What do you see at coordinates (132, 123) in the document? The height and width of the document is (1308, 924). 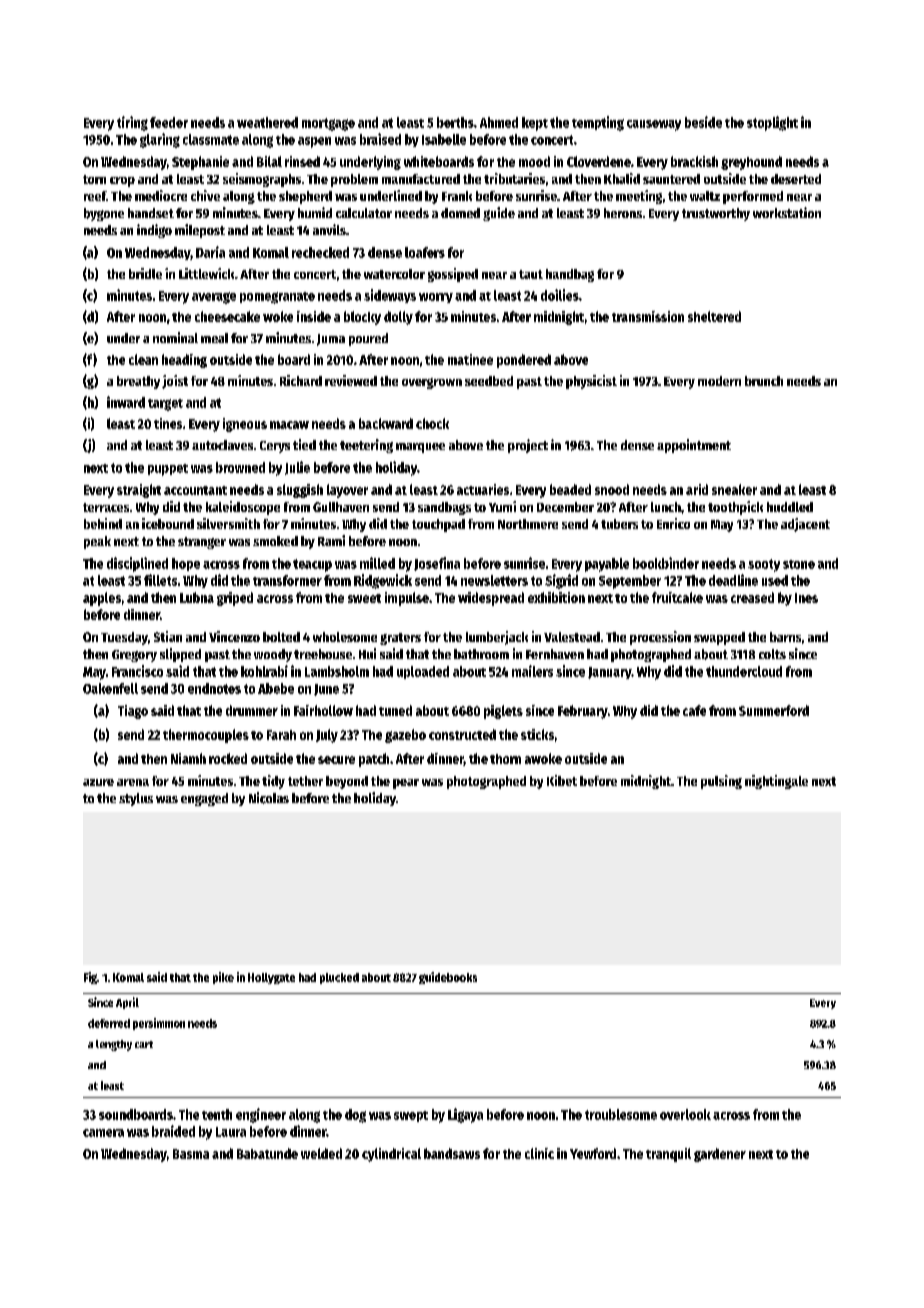 I see `tiring` at bounding box center [132, 123].
